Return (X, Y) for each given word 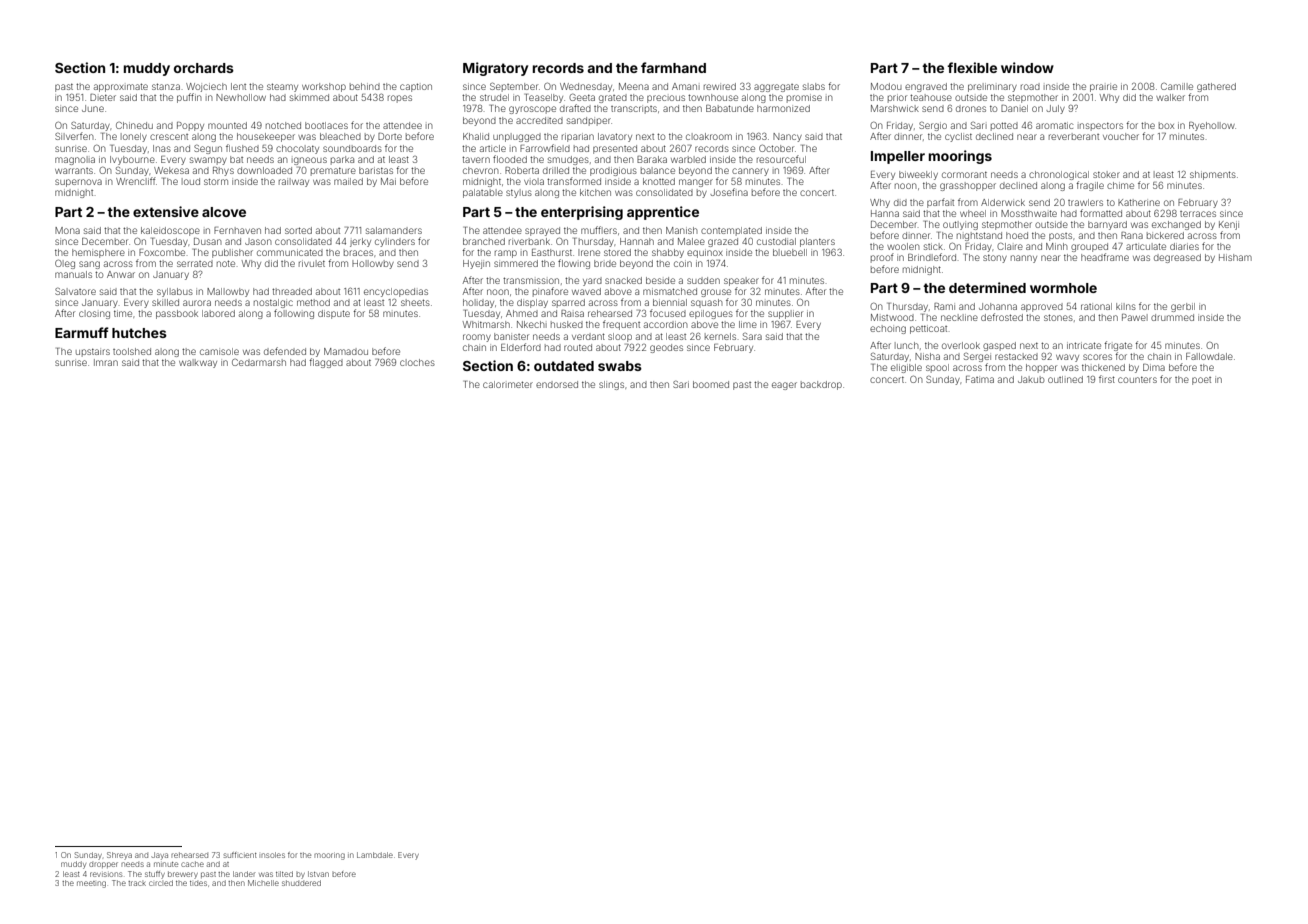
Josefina (729, 192)
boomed (711, 384)
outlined (1065, 379)
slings (611, 385)
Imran (106, 362)
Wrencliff (136, 181)
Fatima (980, 379)
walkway (198, 363)
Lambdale (375, 855)
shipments (1213, 175)
